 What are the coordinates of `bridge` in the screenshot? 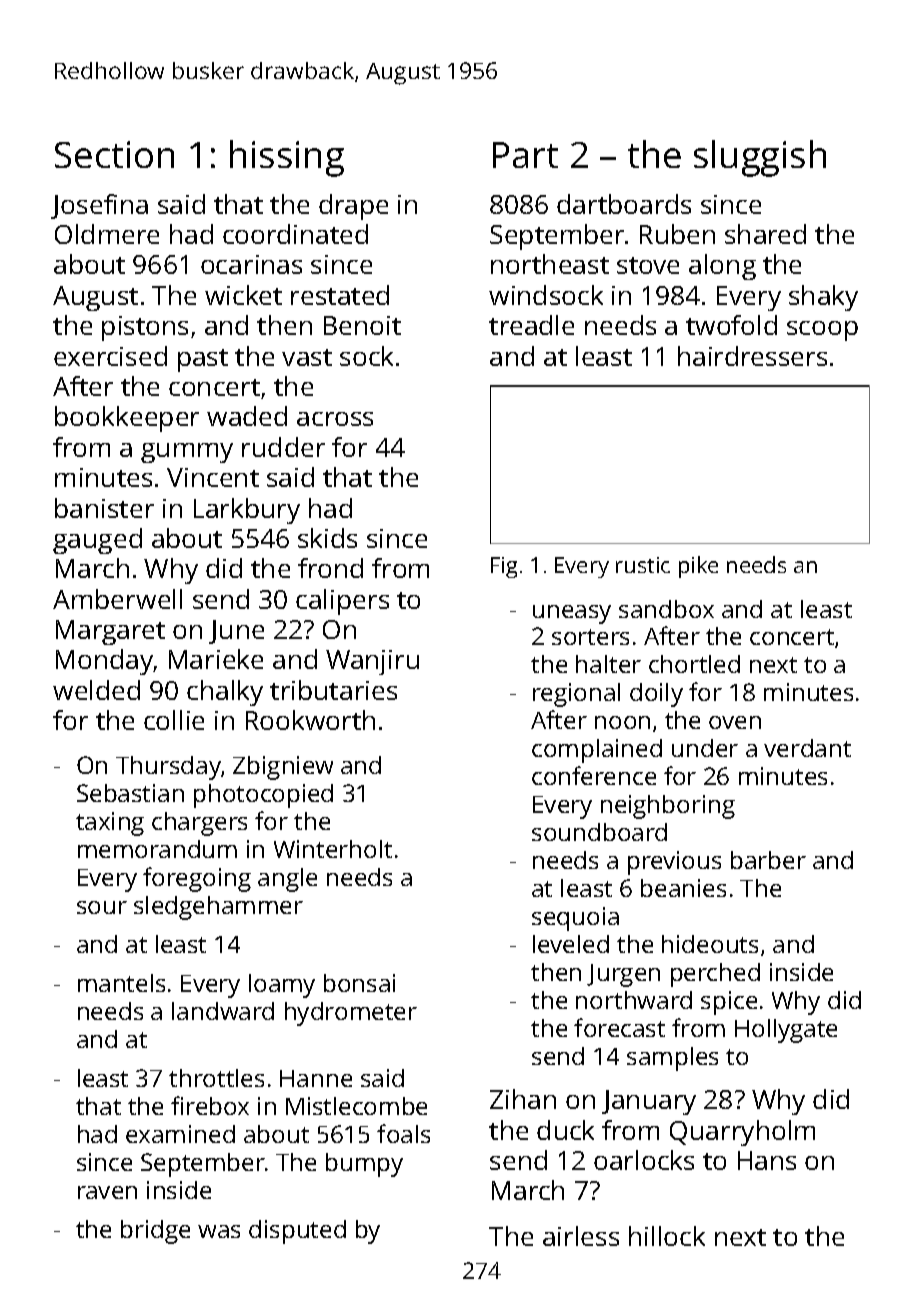 It's located at (155, 1232).
